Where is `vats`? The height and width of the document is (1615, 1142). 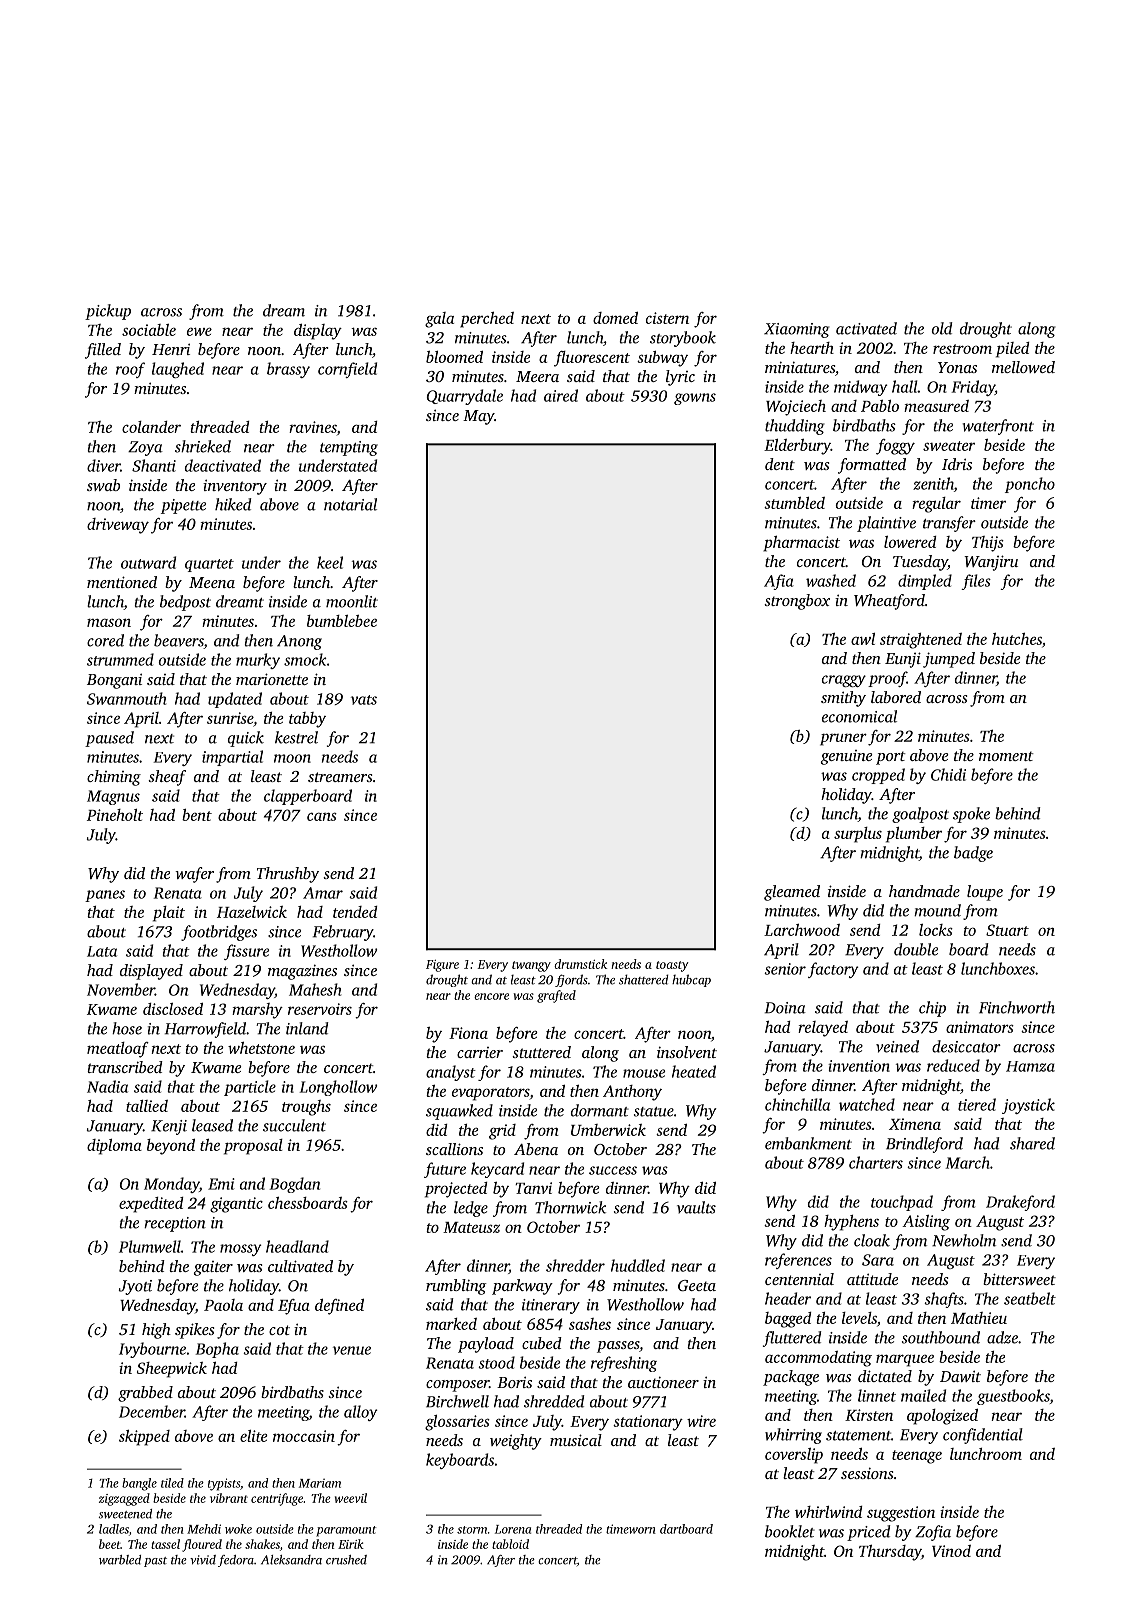
vats is located at coordinates (364, 700).
